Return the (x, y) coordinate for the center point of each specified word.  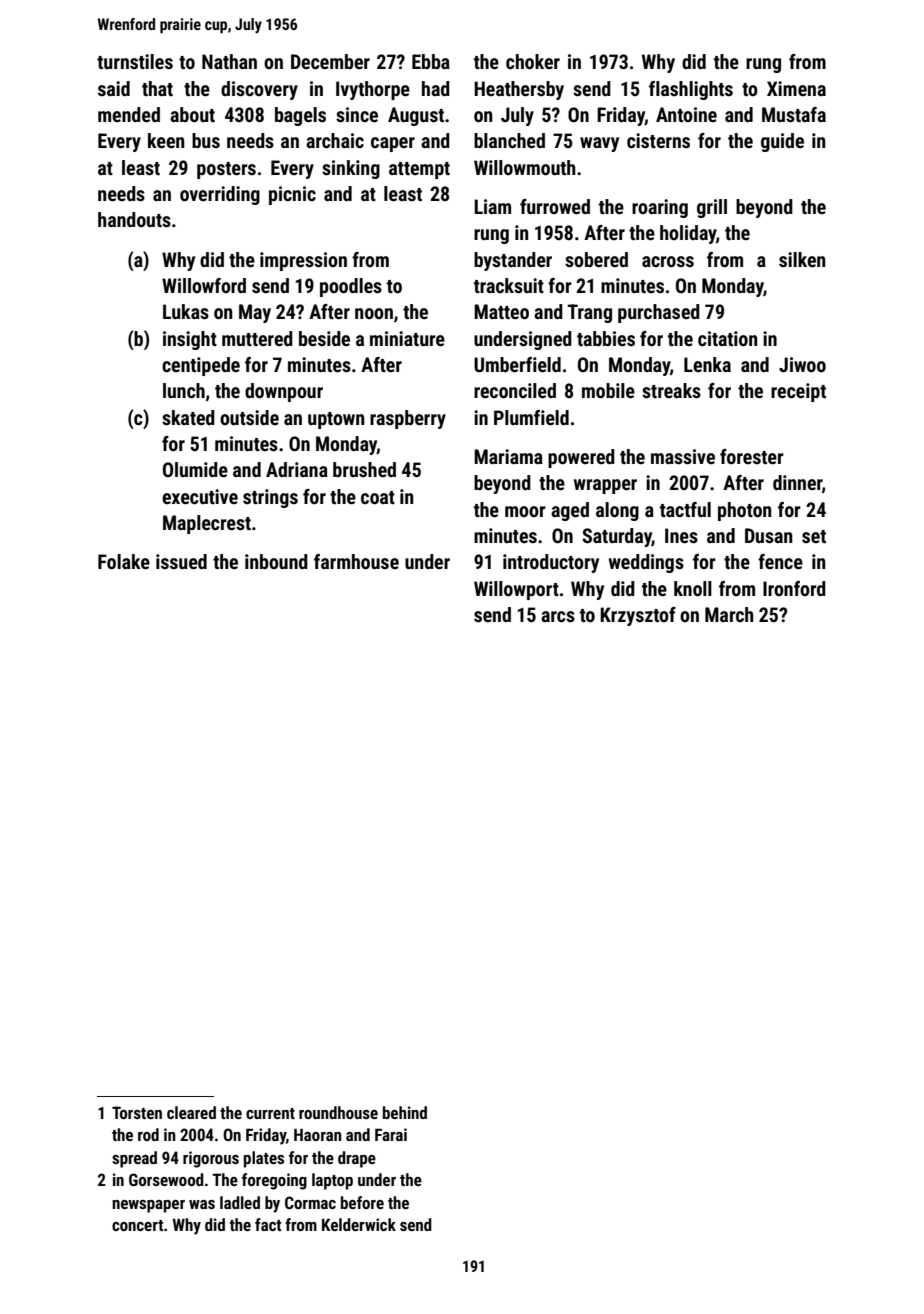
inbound (276, 561)
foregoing (274, 1181)
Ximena (796, 88)
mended (129, 114)
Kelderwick (359, 1224)
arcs (558, 616)
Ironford (794, 588)
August (416, 116)
